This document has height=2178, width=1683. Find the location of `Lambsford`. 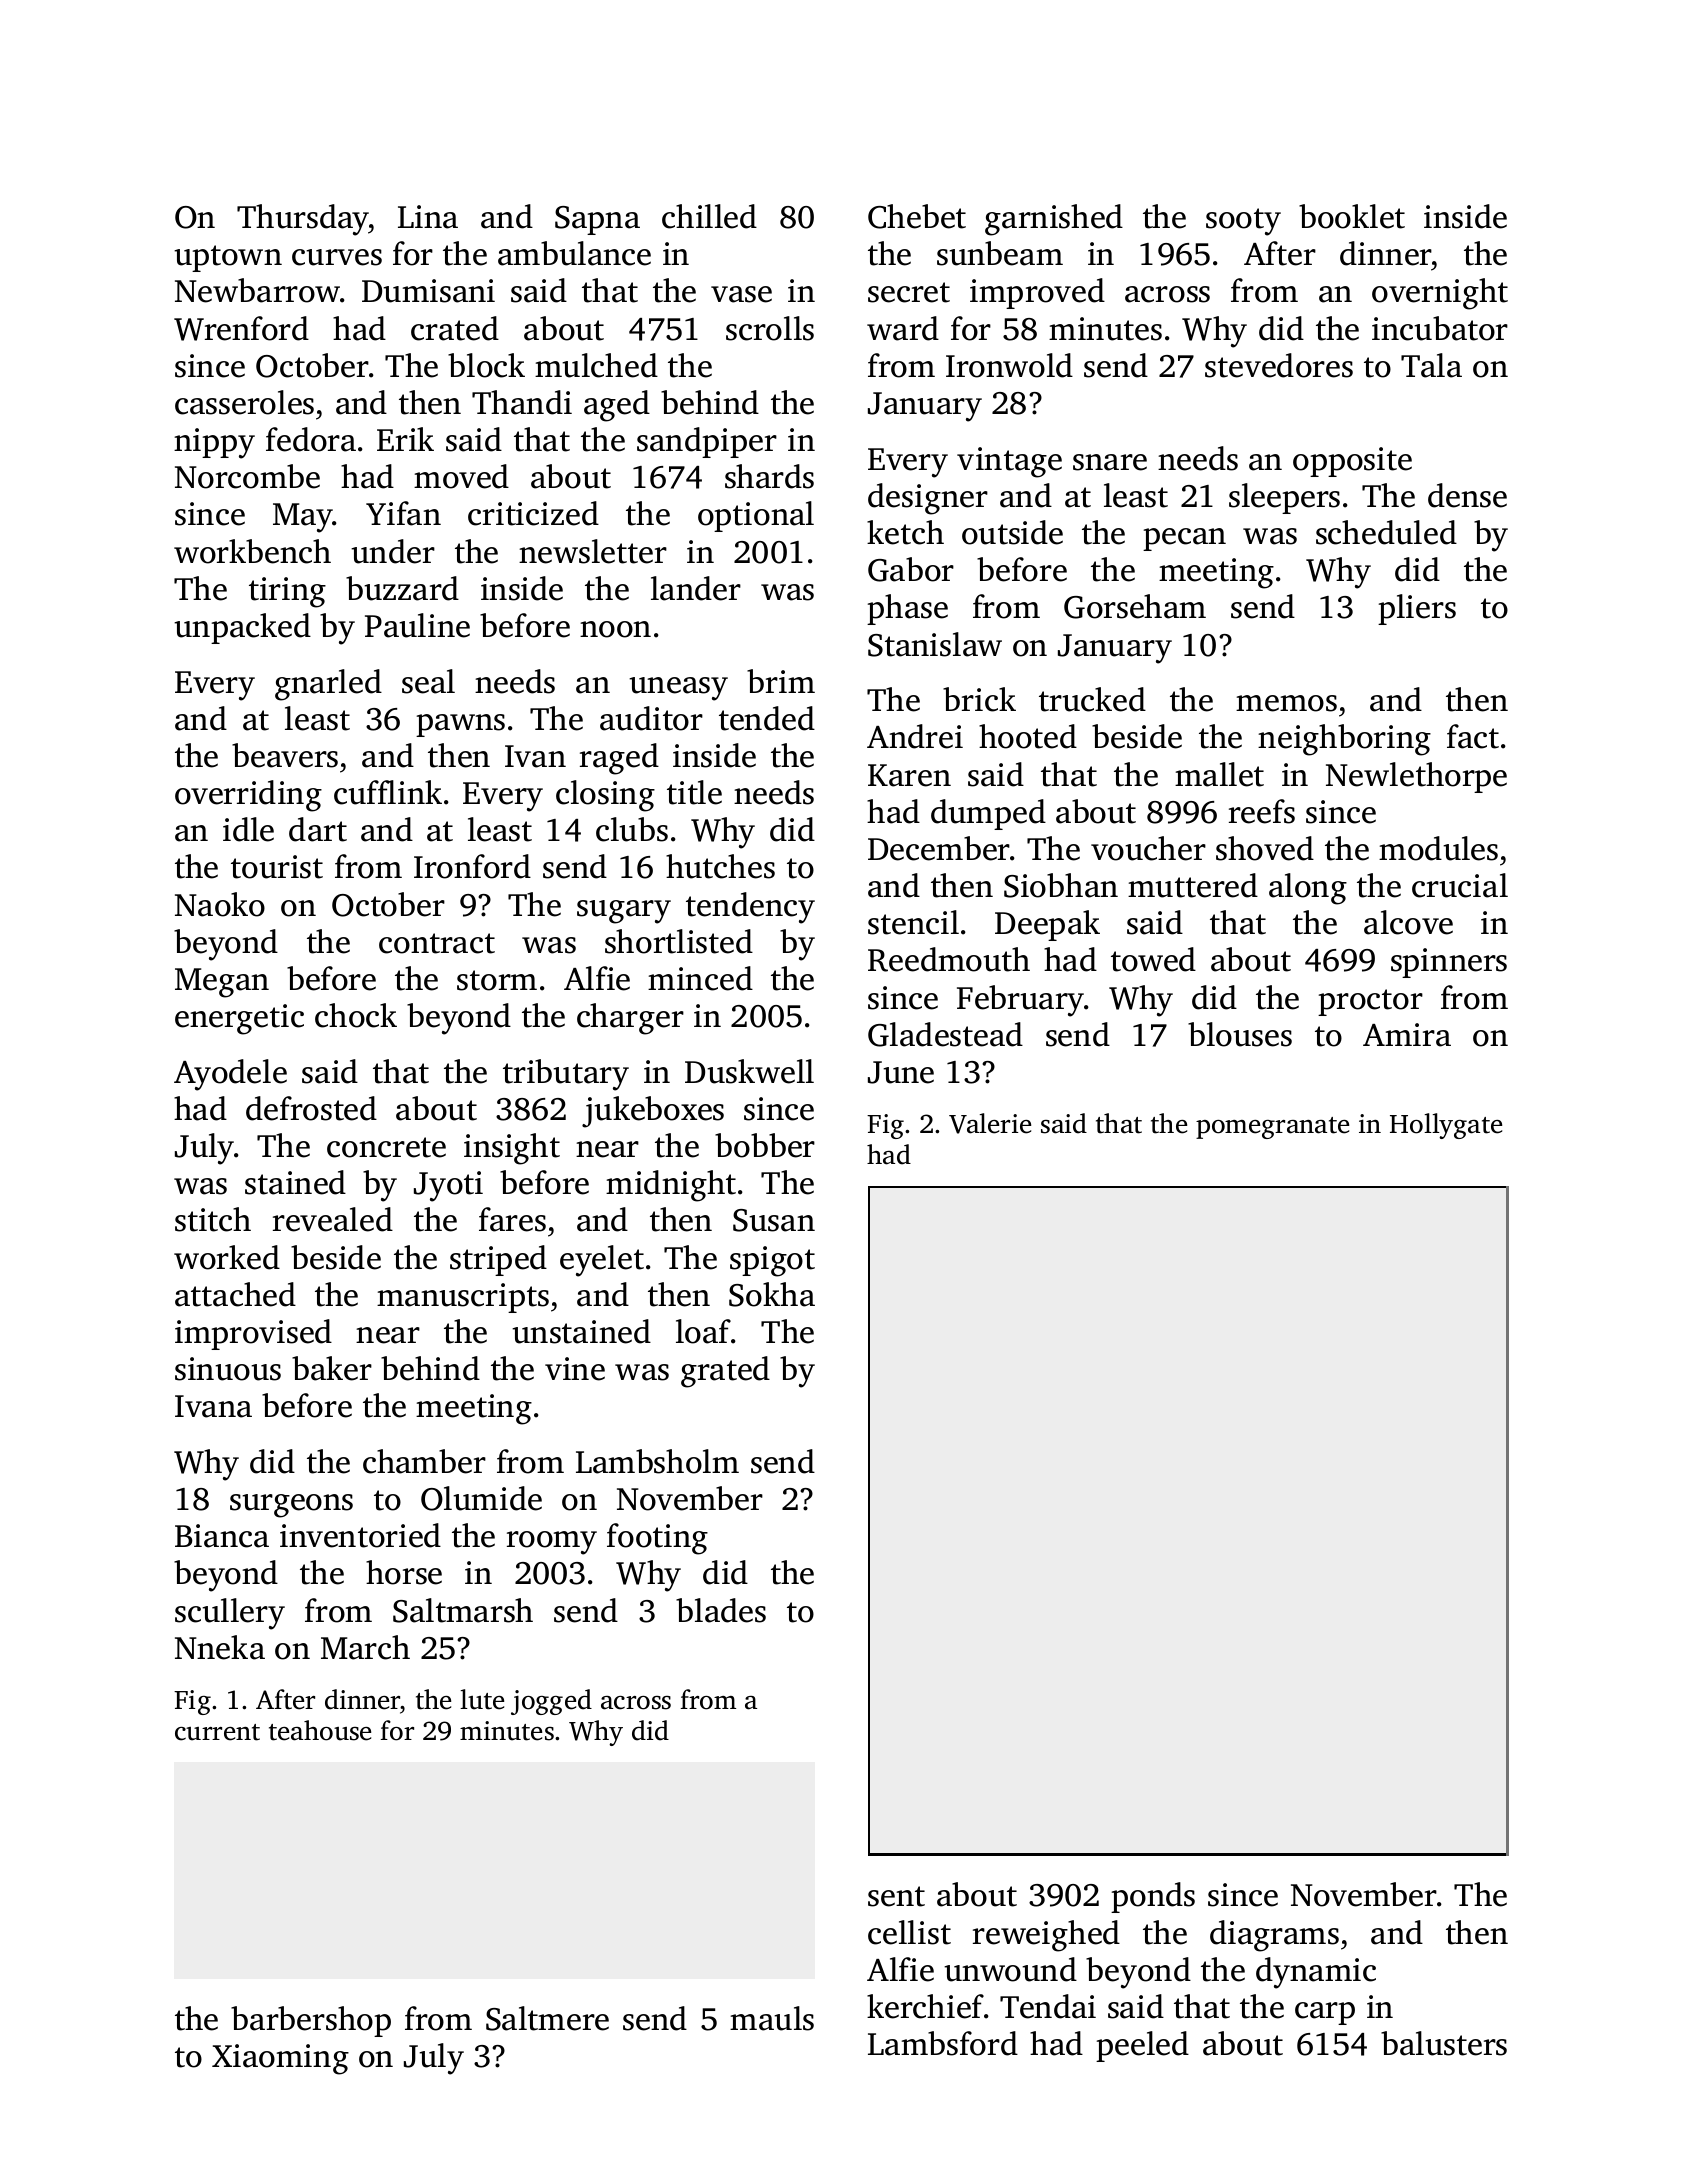

Lambsford is located at coordinates (943, 2043).
